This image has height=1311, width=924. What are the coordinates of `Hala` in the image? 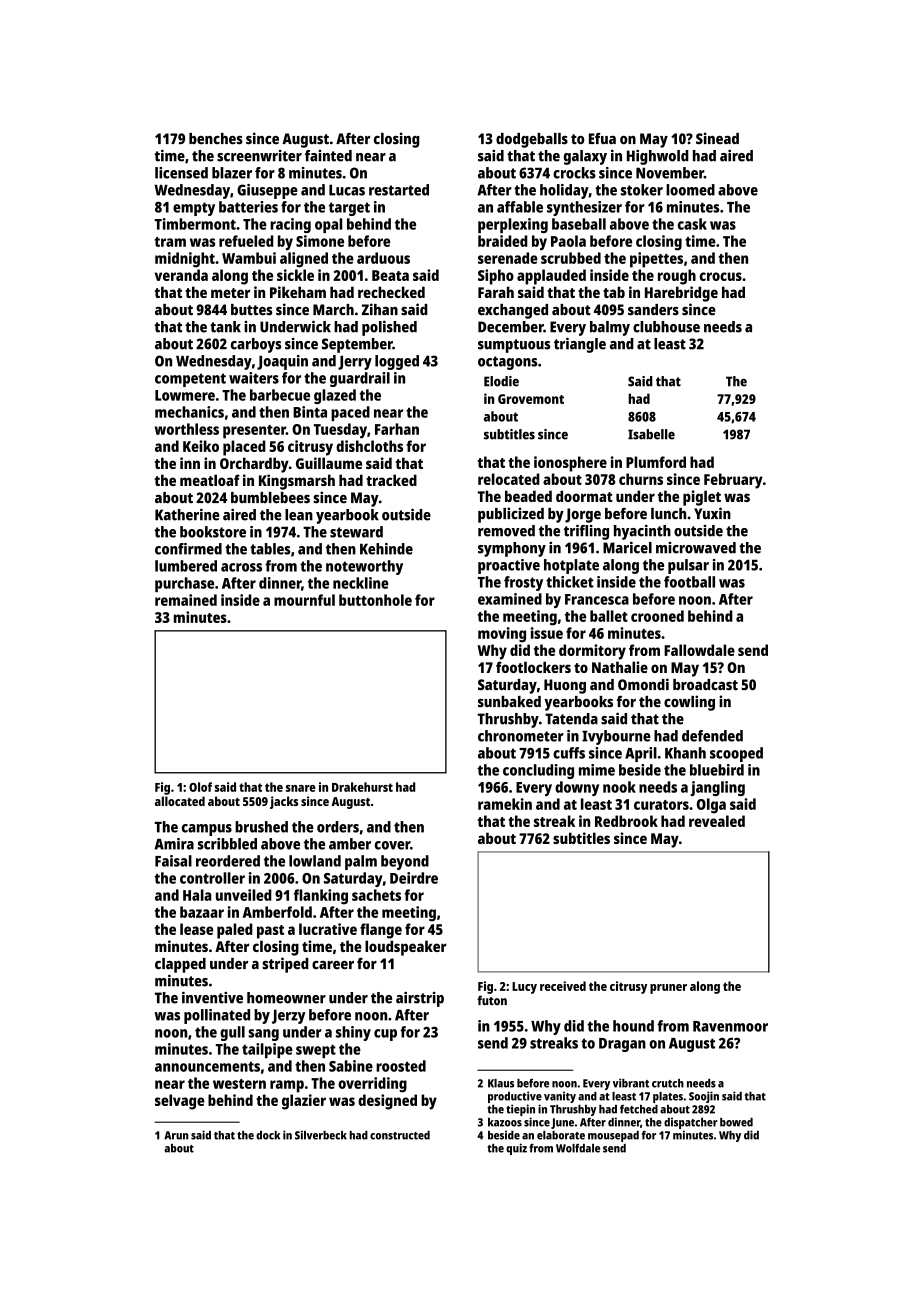 It's located at (197, 895).
